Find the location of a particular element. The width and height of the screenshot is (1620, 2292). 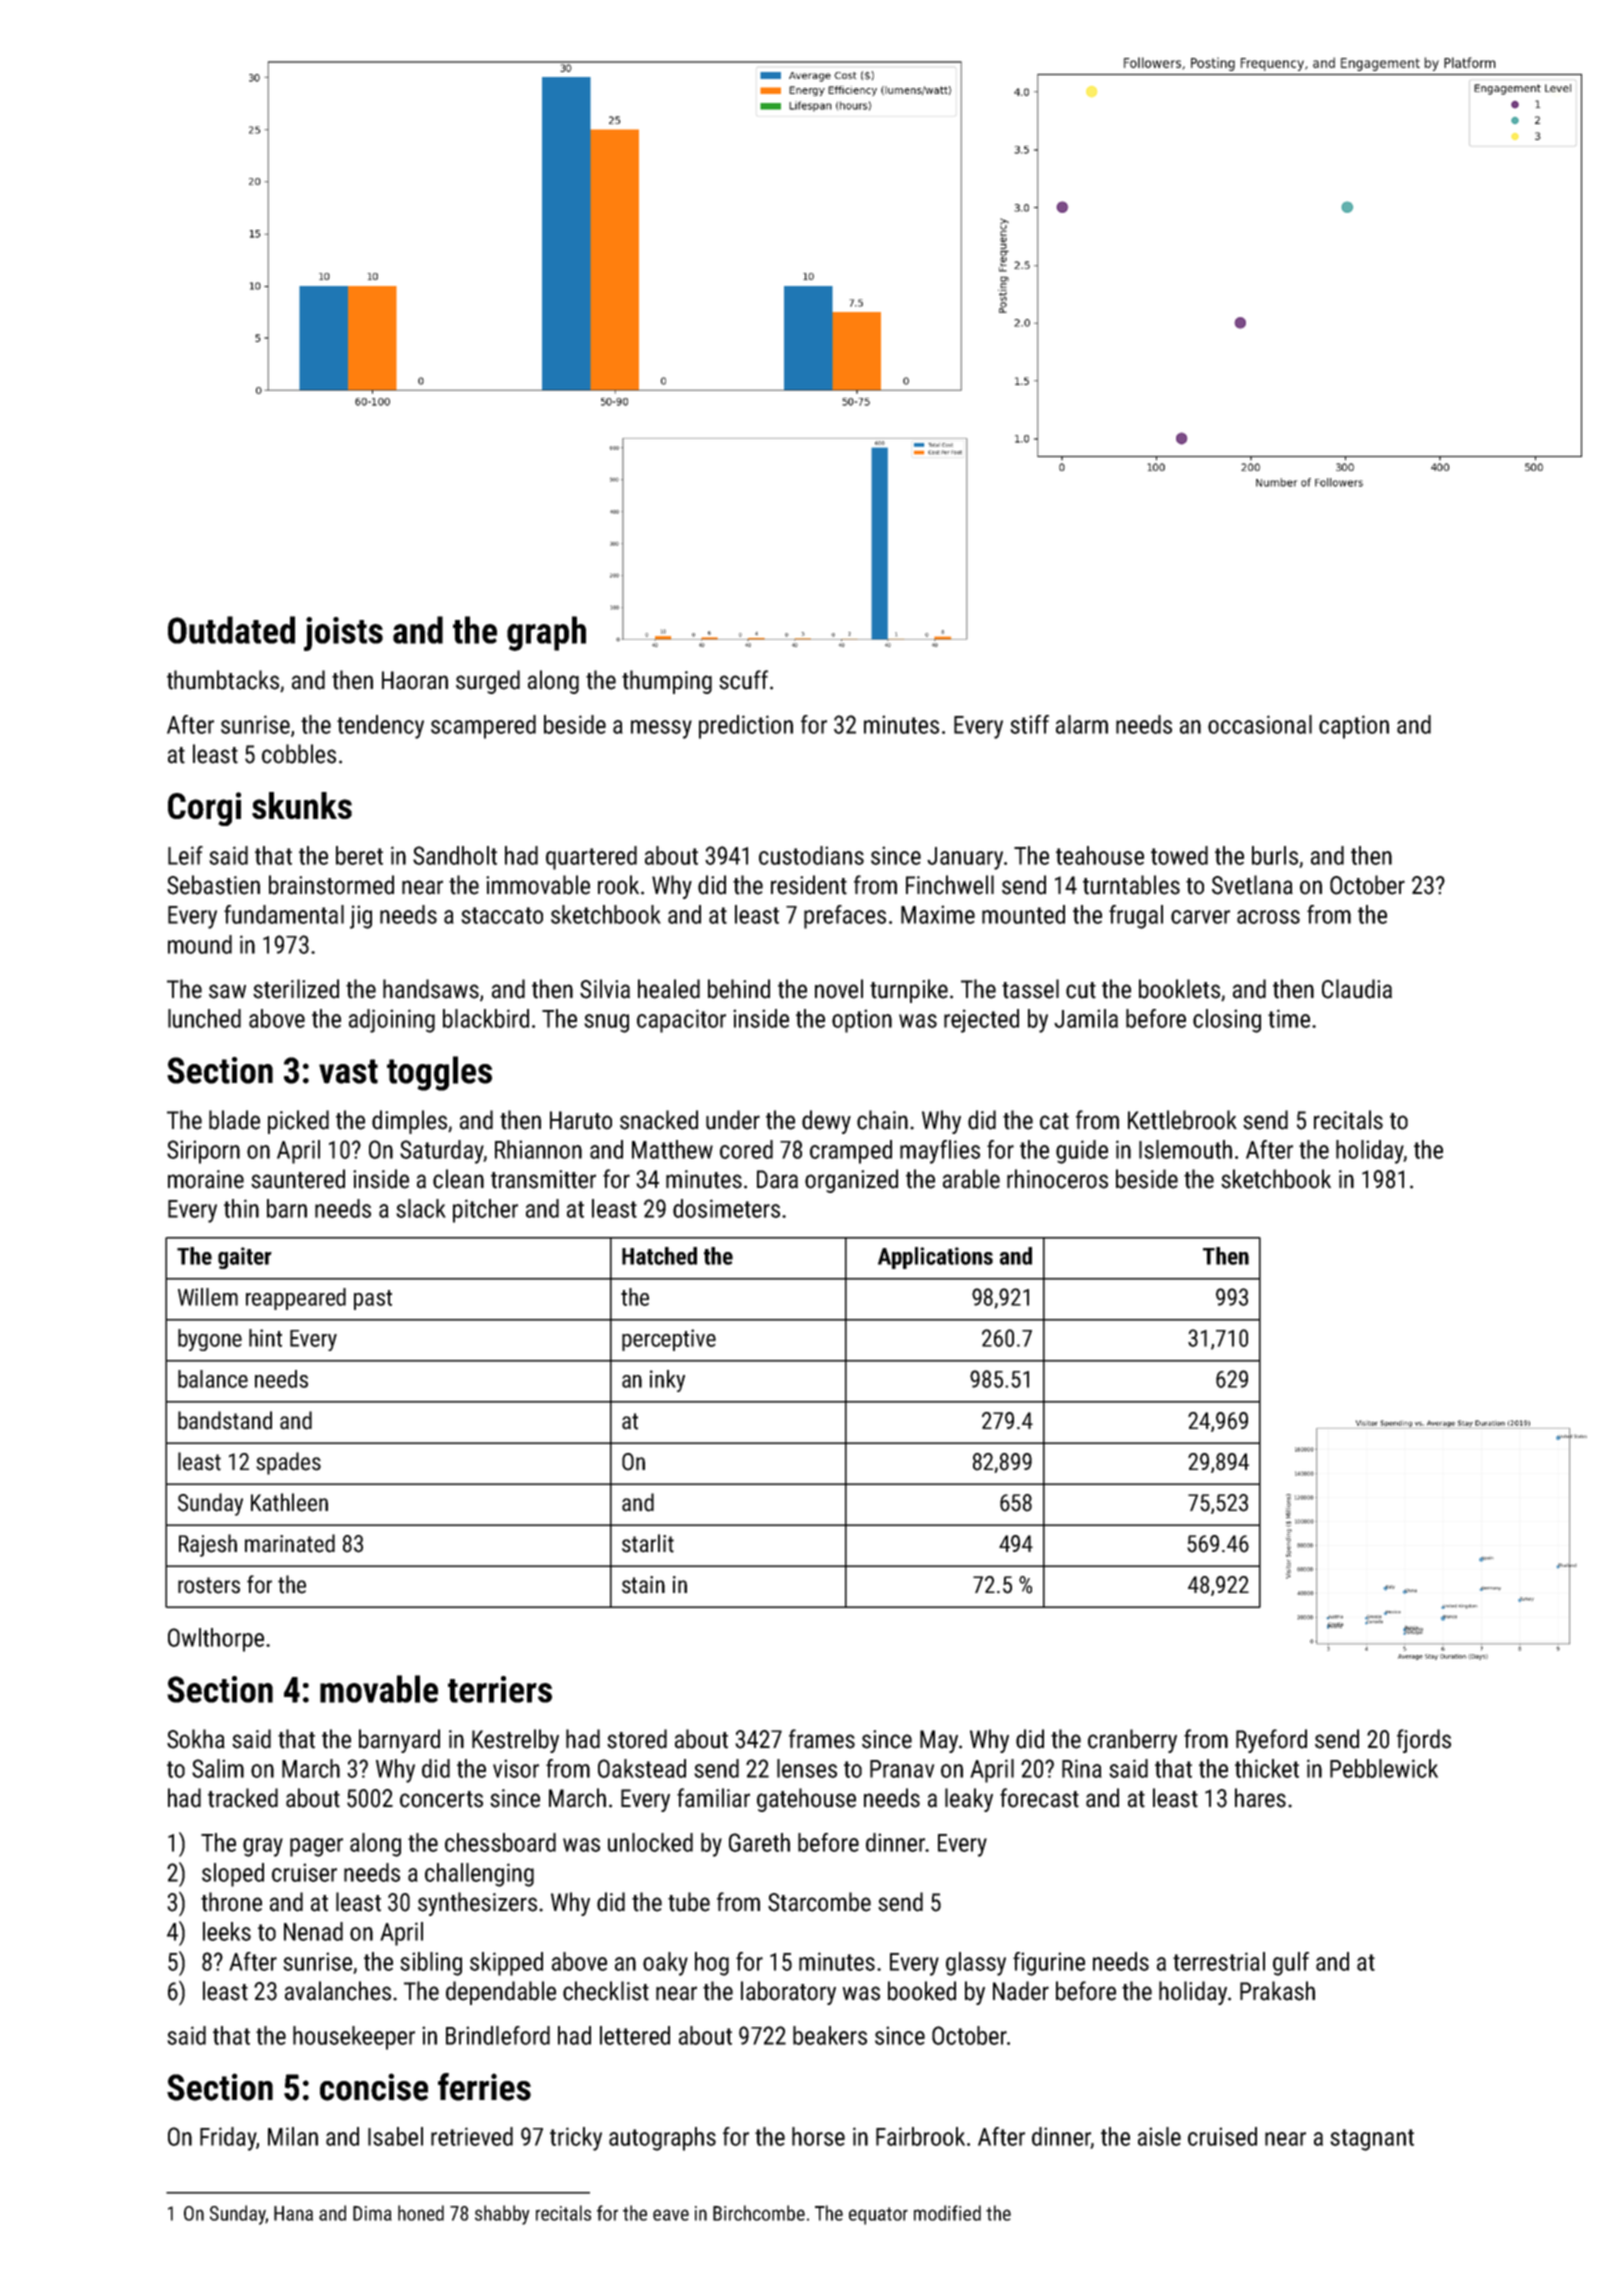

burls is located at coordinates (1275, 855).
